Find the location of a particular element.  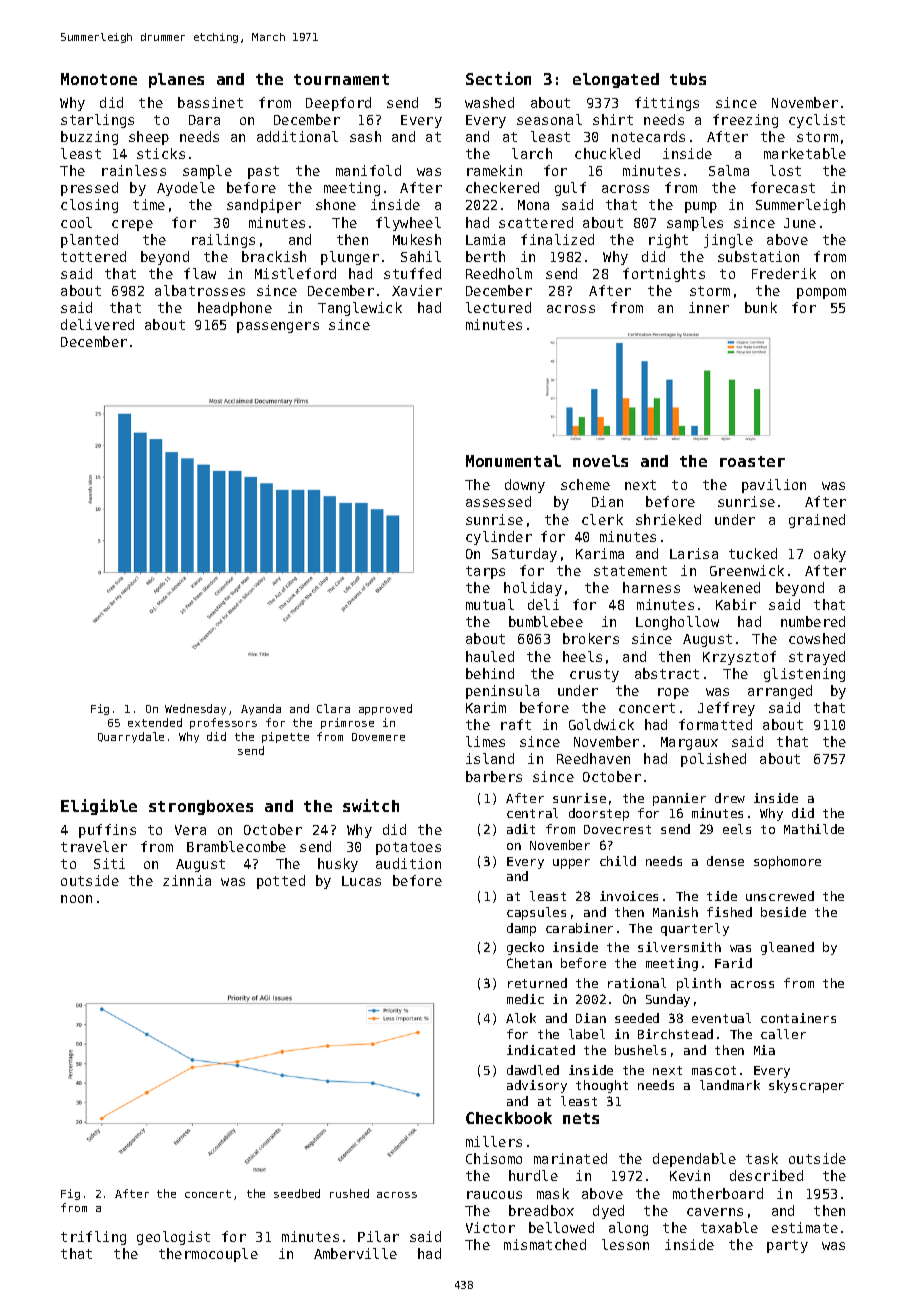

cyclist is located at coordinates (817, 121).
